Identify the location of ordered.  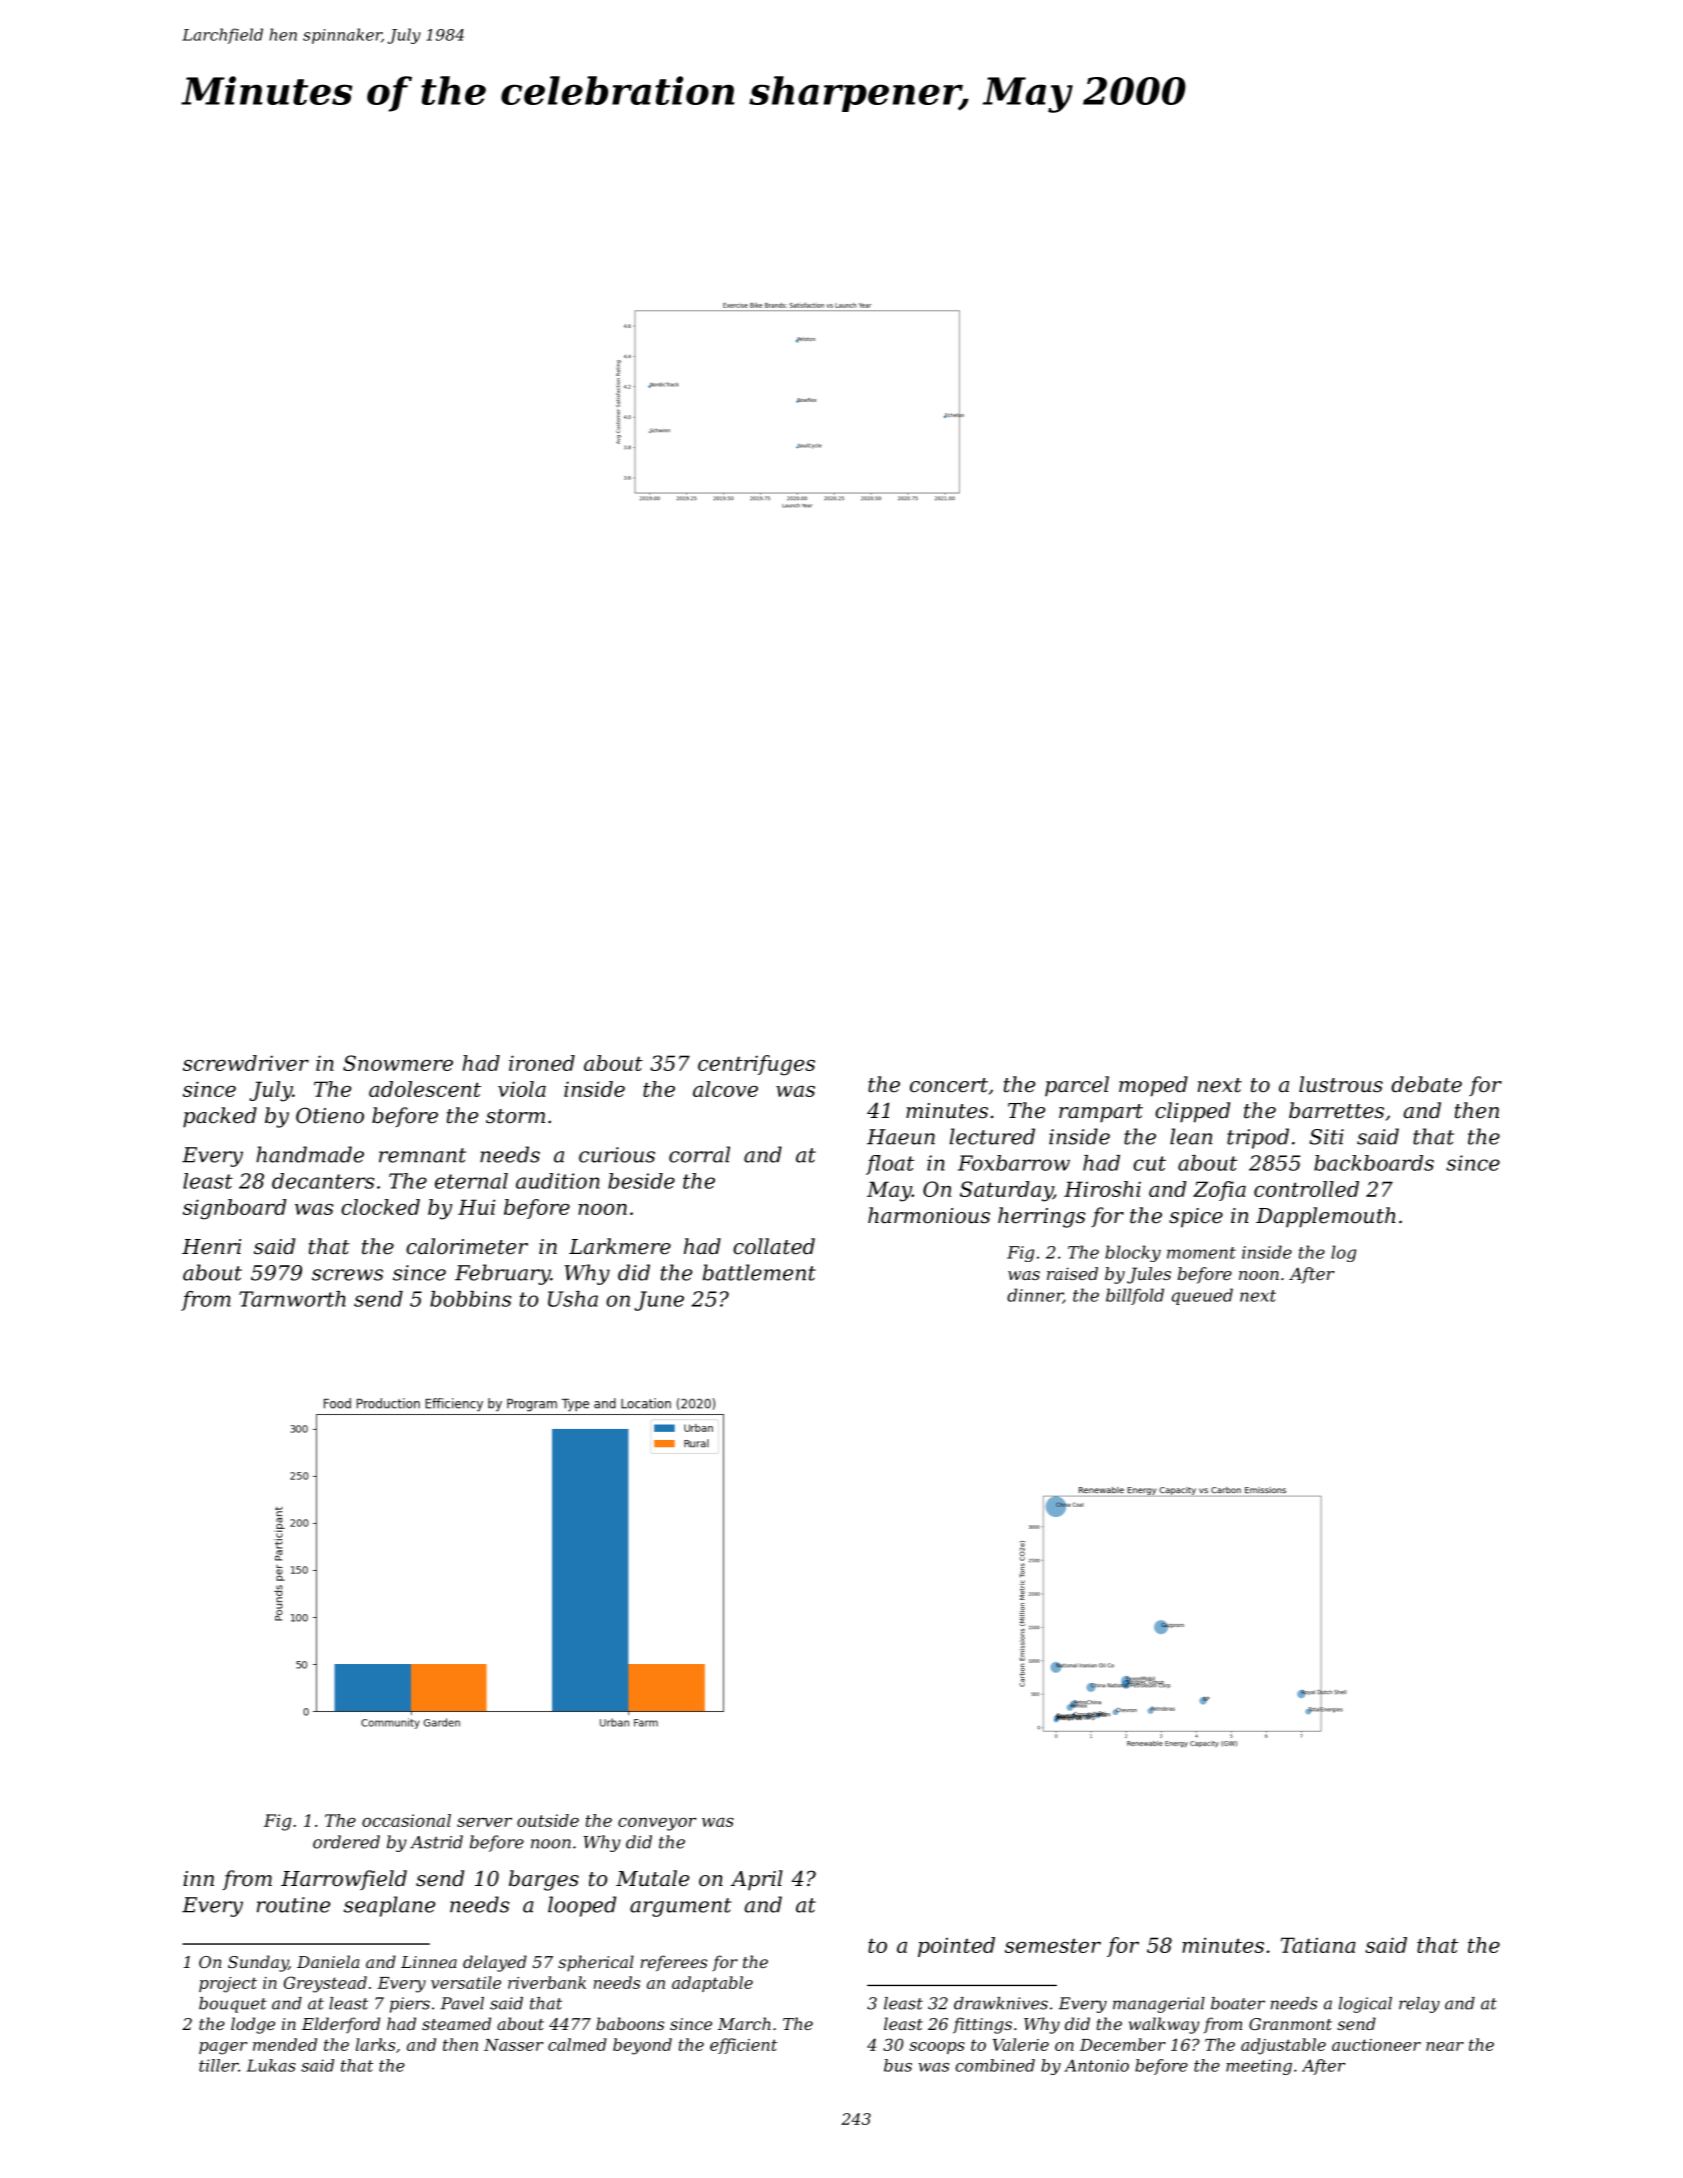
(346, 1842).
